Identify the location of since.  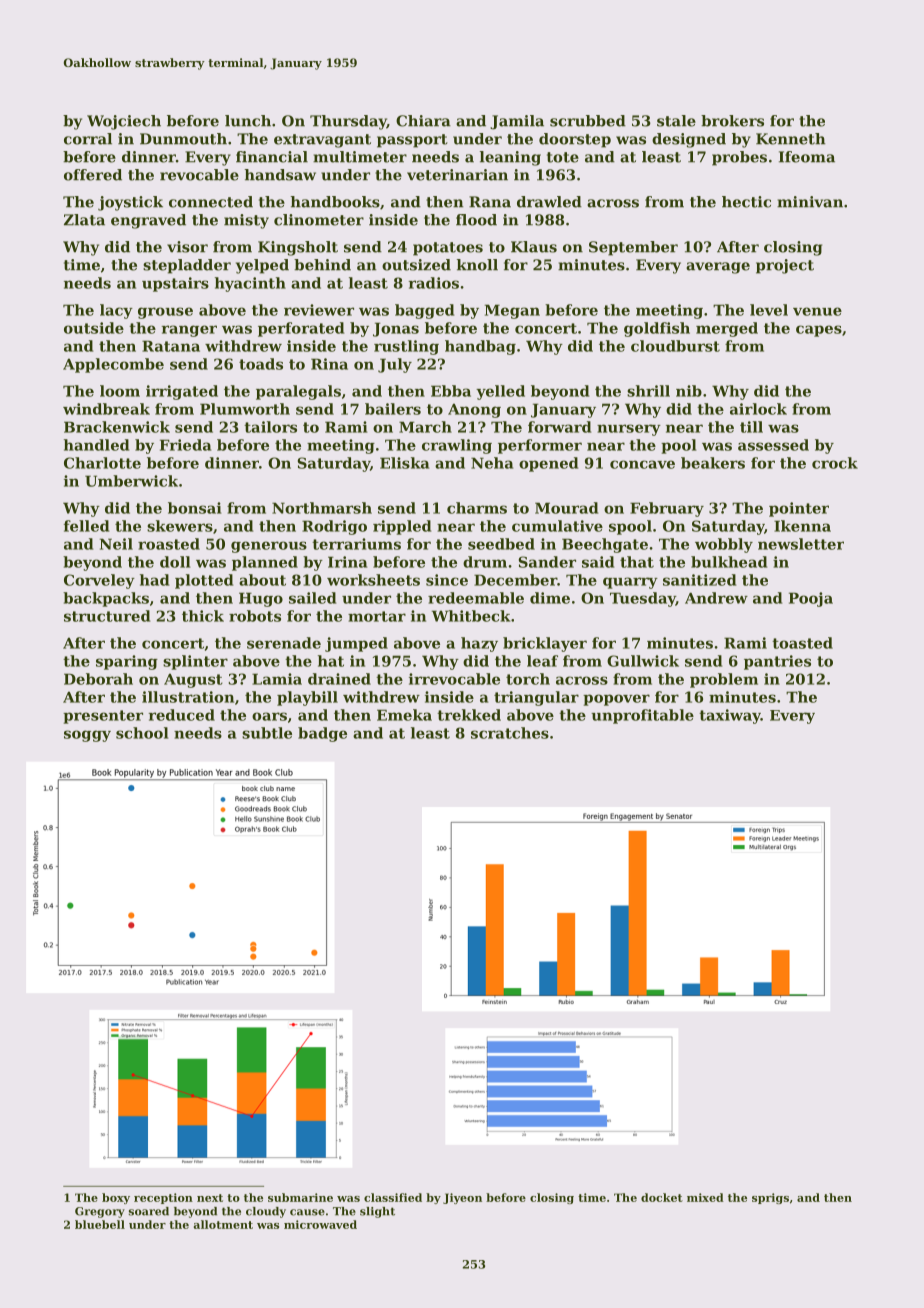
(447, 580).
